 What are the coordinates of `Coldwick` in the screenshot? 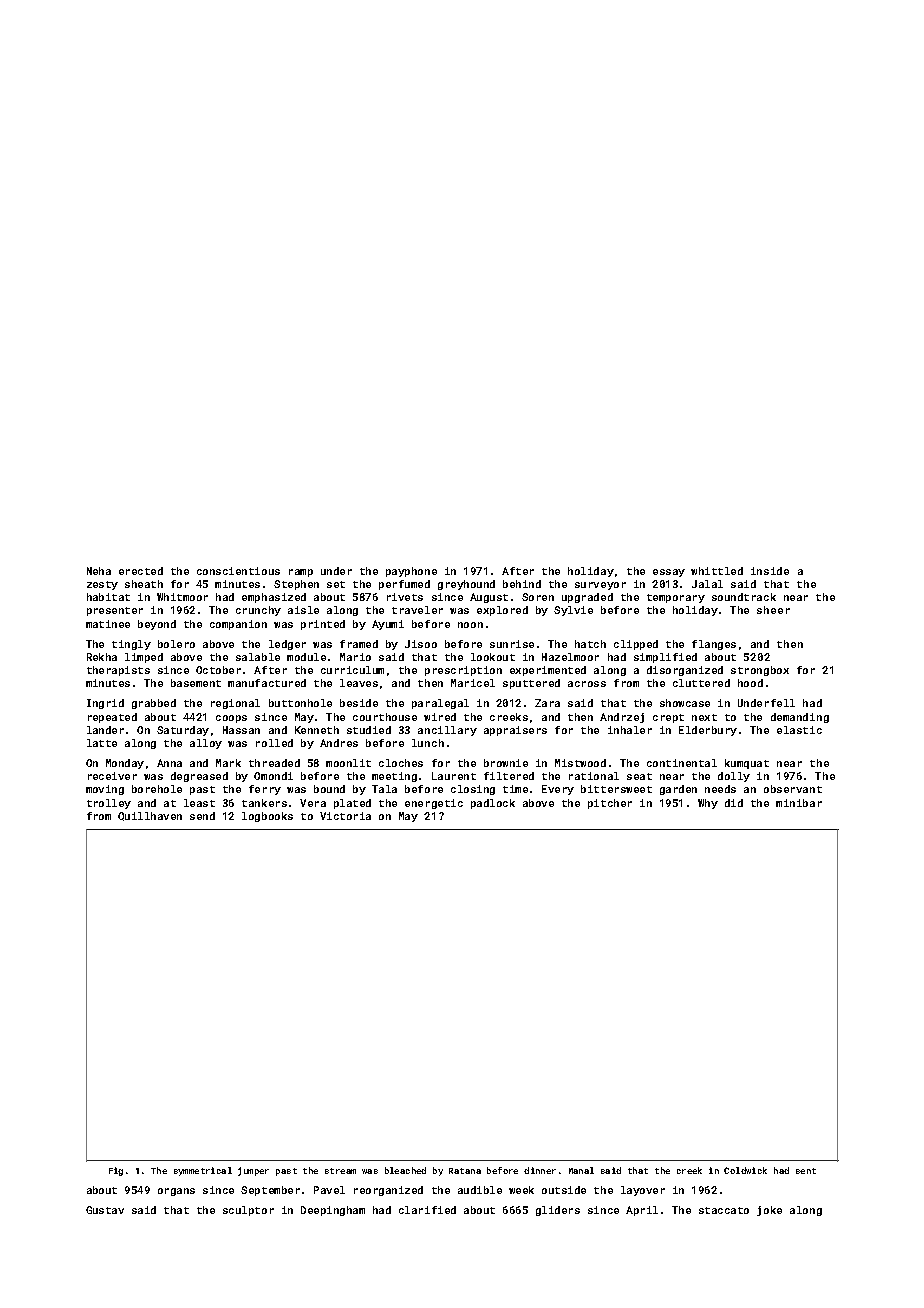 It's located at (745, 1170).
